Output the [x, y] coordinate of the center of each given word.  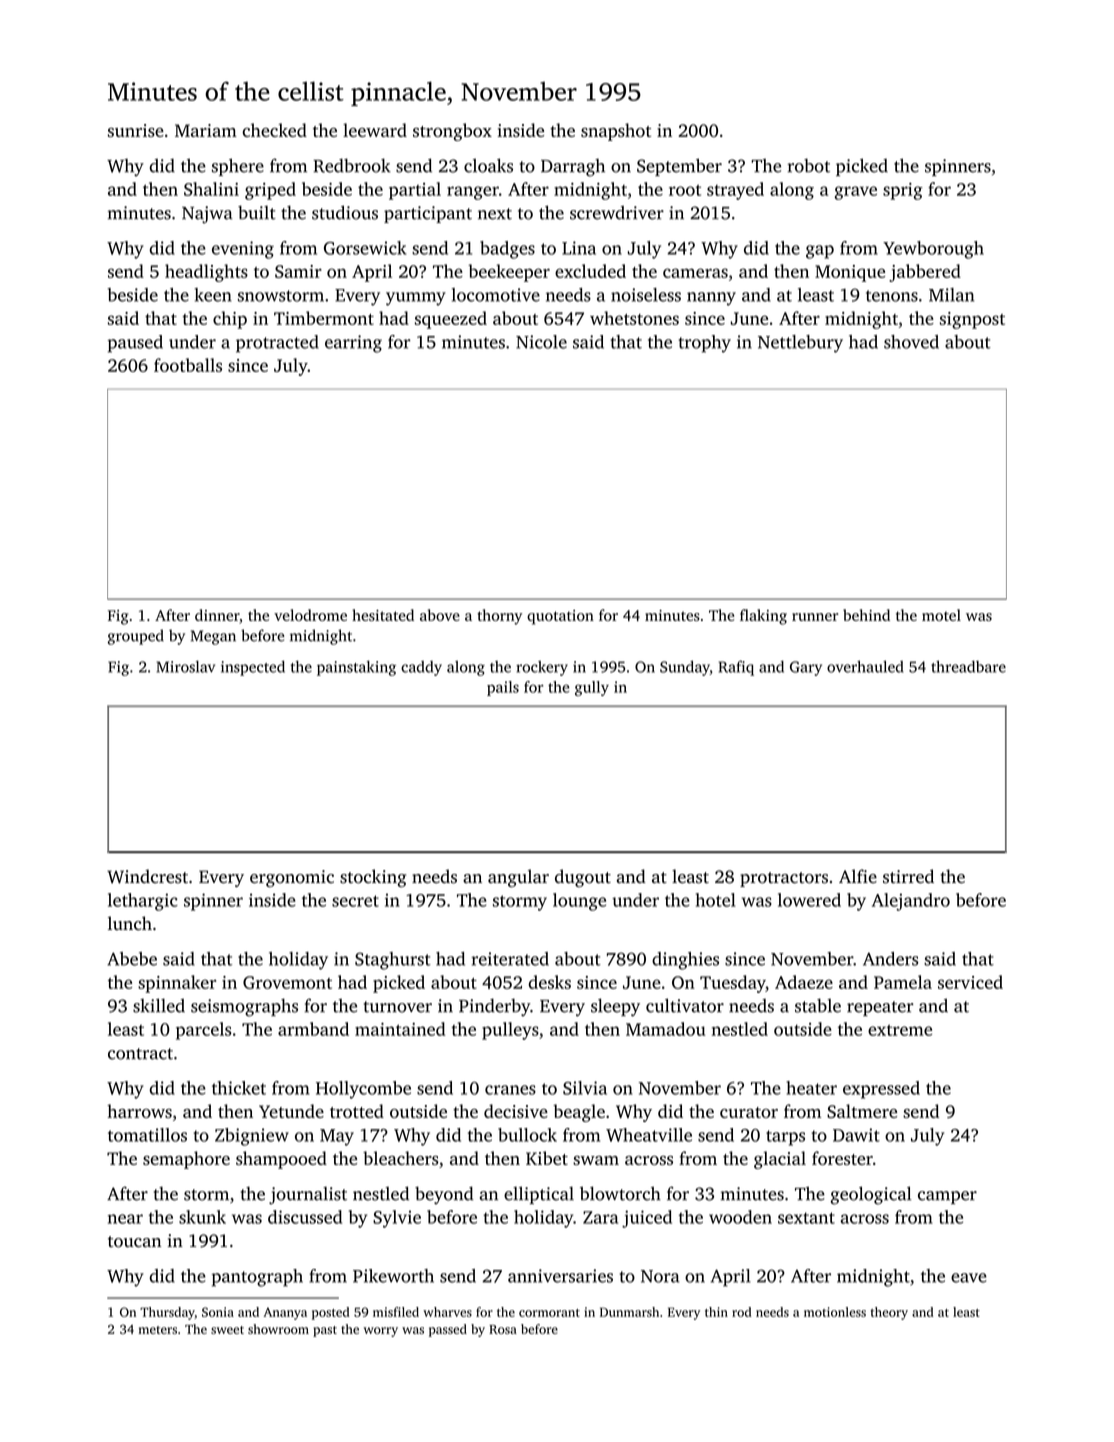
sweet [227, 1330]
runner [815, 617]
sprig [903, 191]
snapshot [616, 132]
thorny [499, 617]
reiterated [510, 959]
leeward [375, 130]
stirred [908, 876]
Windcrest [147, 876]
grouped [136, 637]
